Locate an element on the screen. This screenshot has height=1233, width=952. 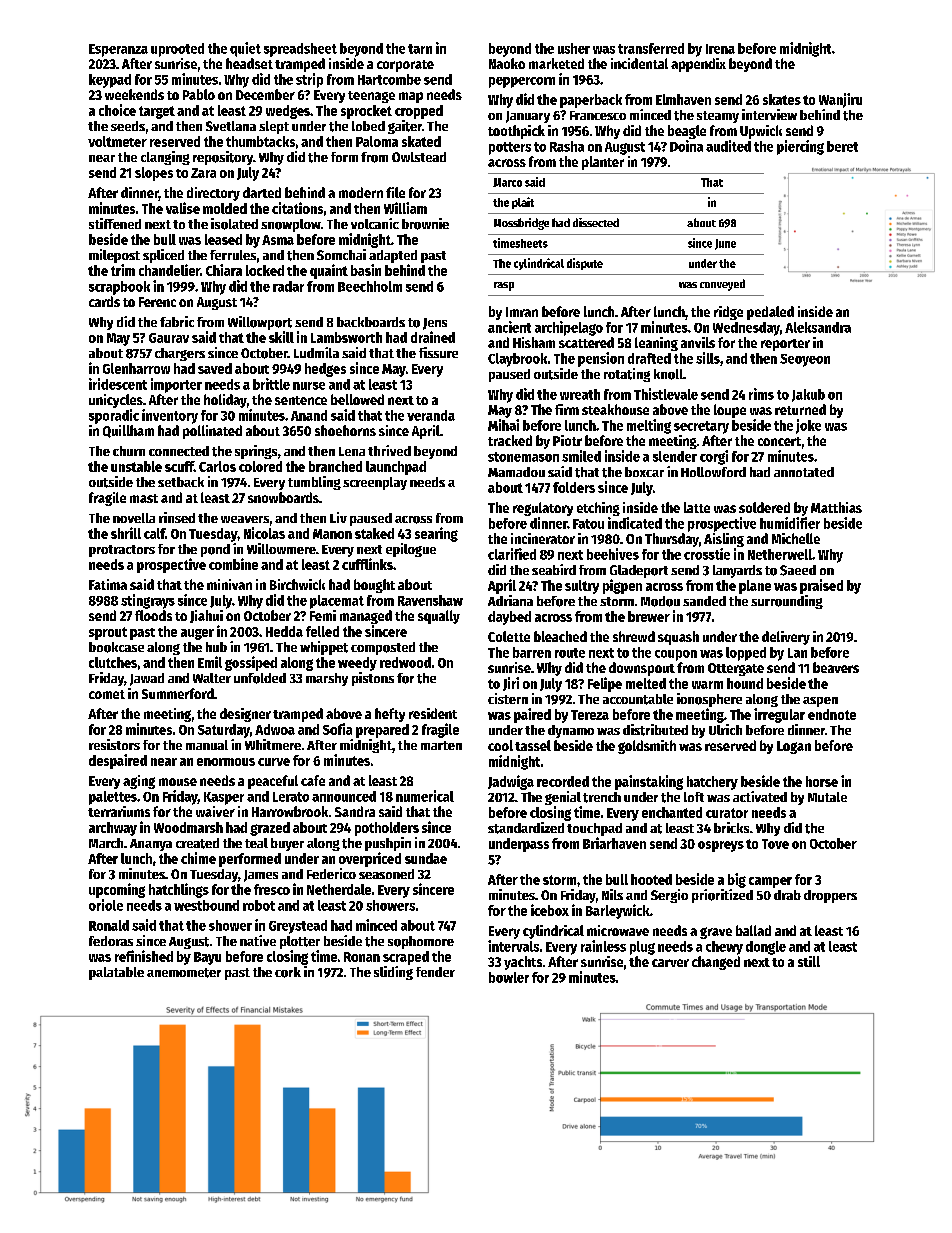
Woodmarsh is located at coordinates (188, 827).
